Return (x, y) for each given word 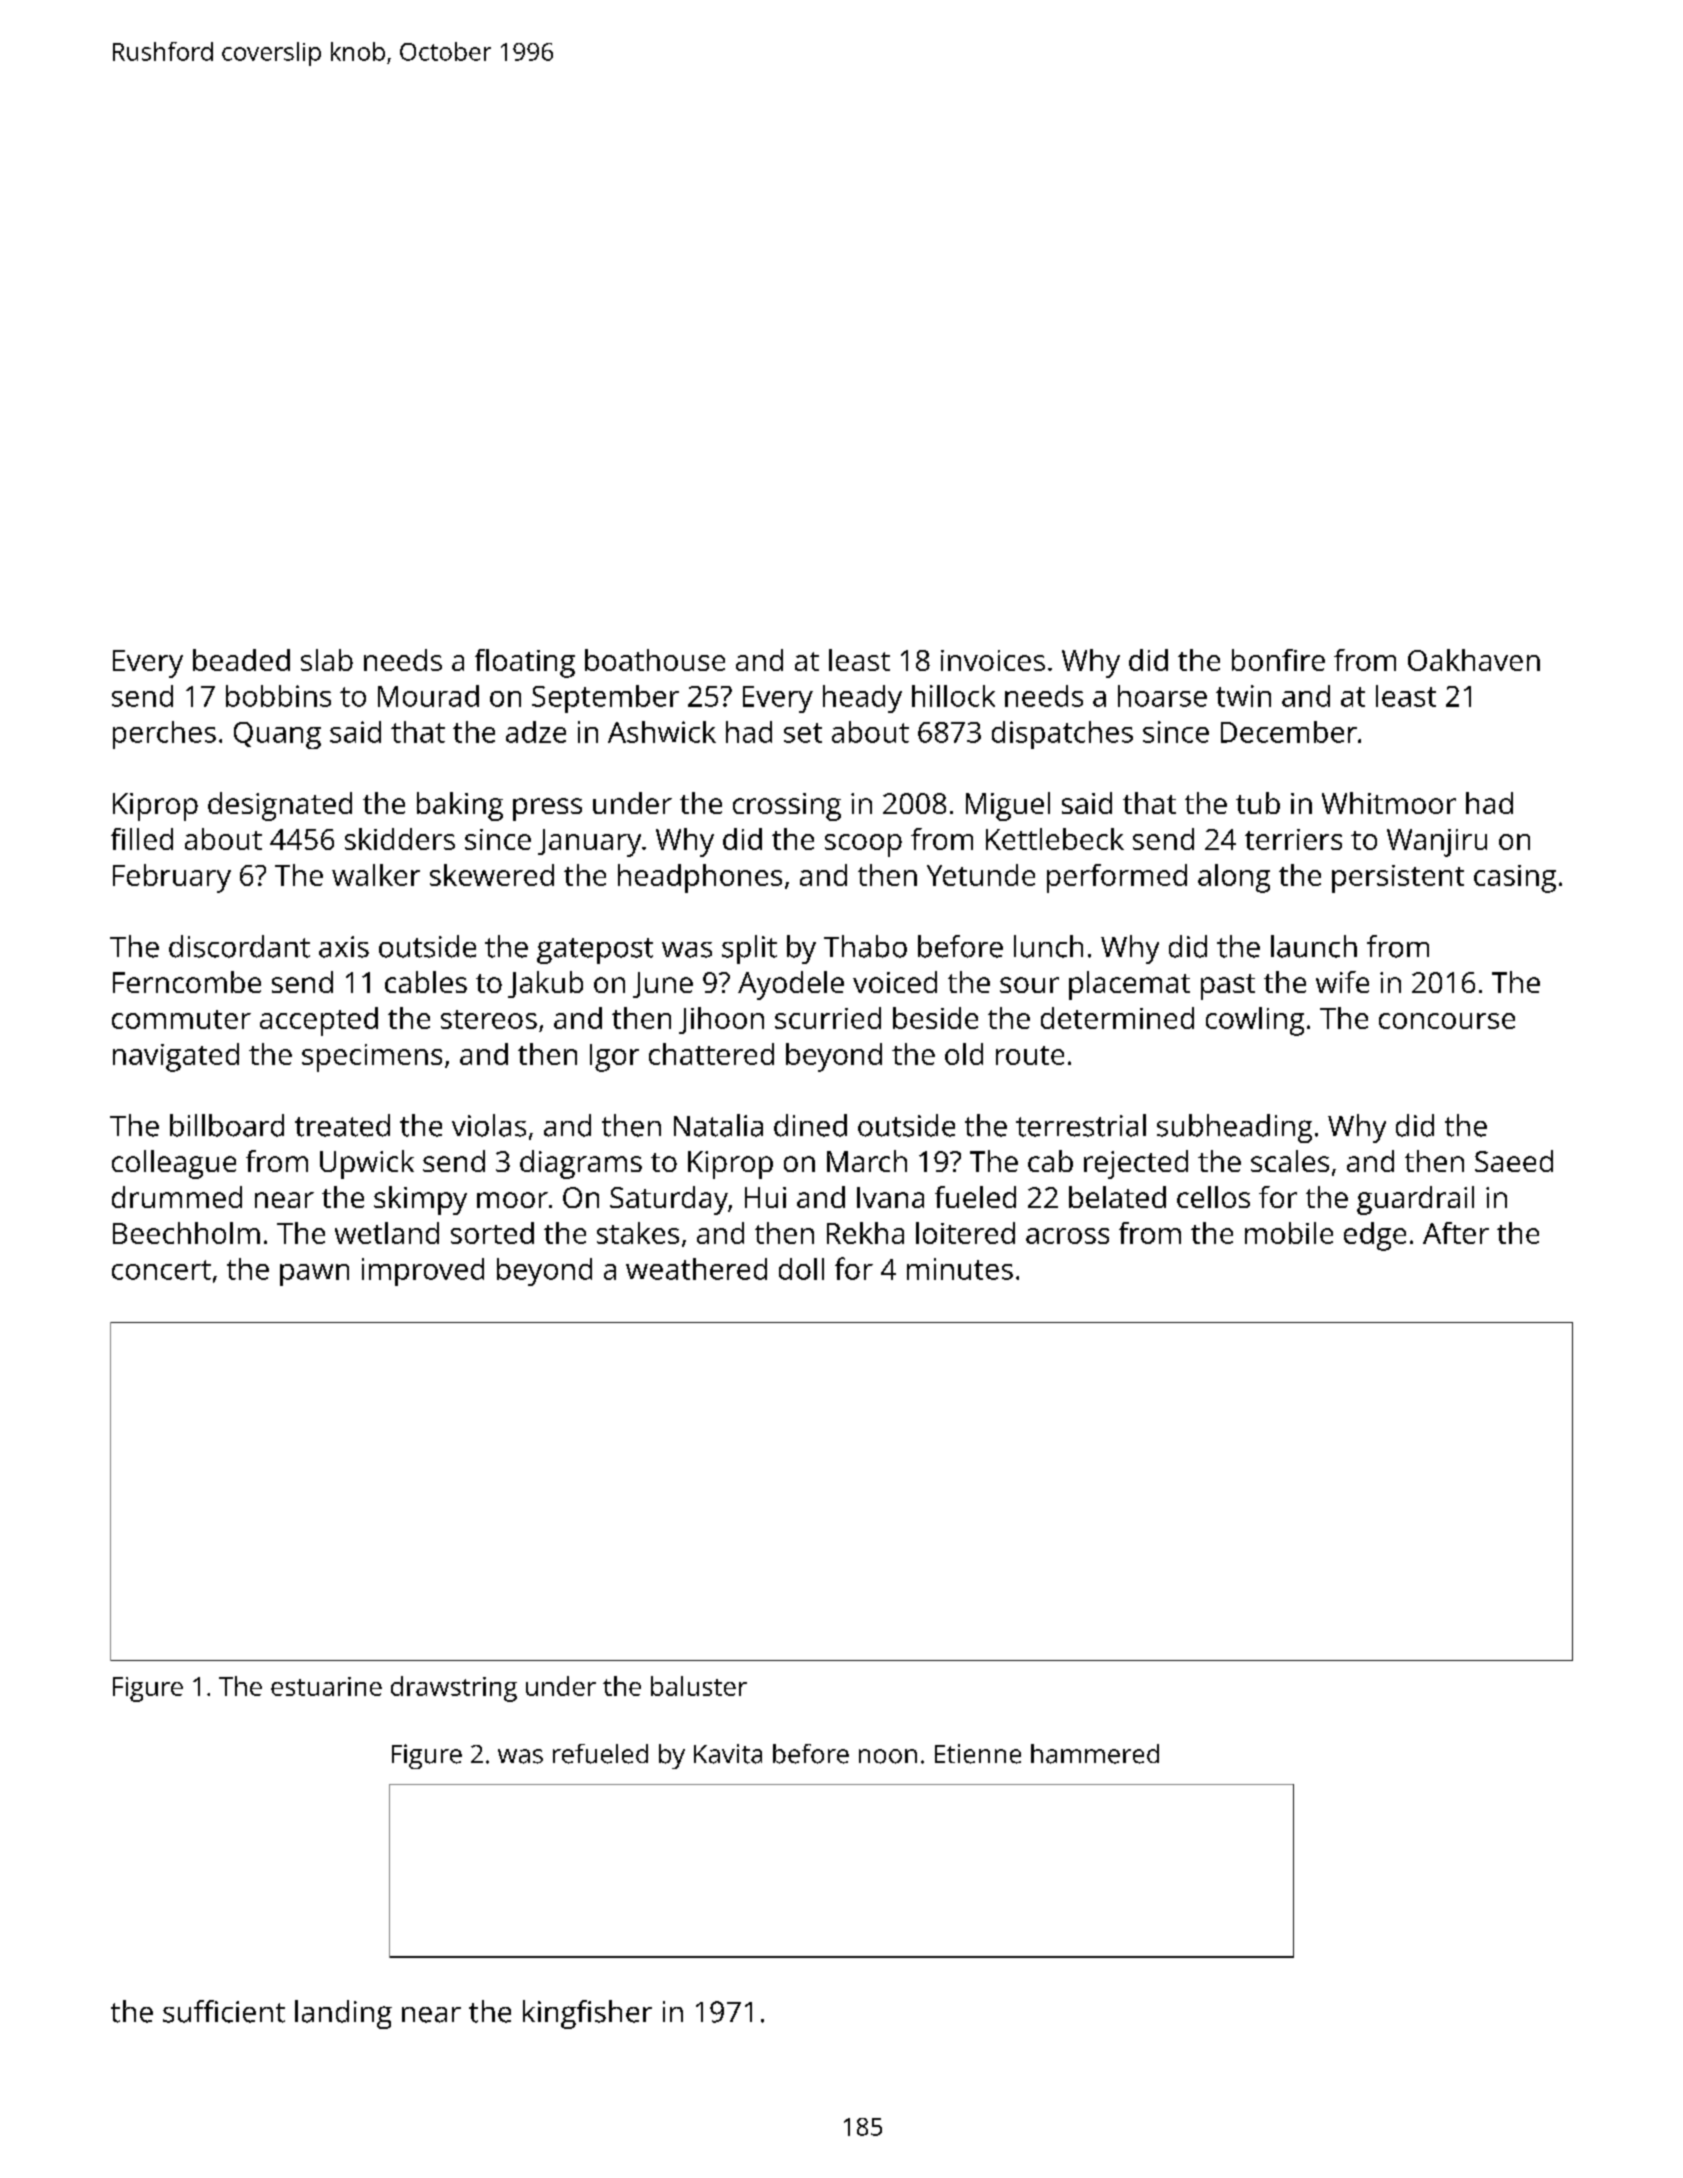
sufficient (224, 2011)
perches (164, 735)
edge (1375, 1236)
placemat (1129, 985)
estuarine (326, 1686)
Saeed (1514, 1161)
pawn (314, 1275)
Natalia (718, 1125)
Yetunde (981, 875)
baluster (699, 1686)
